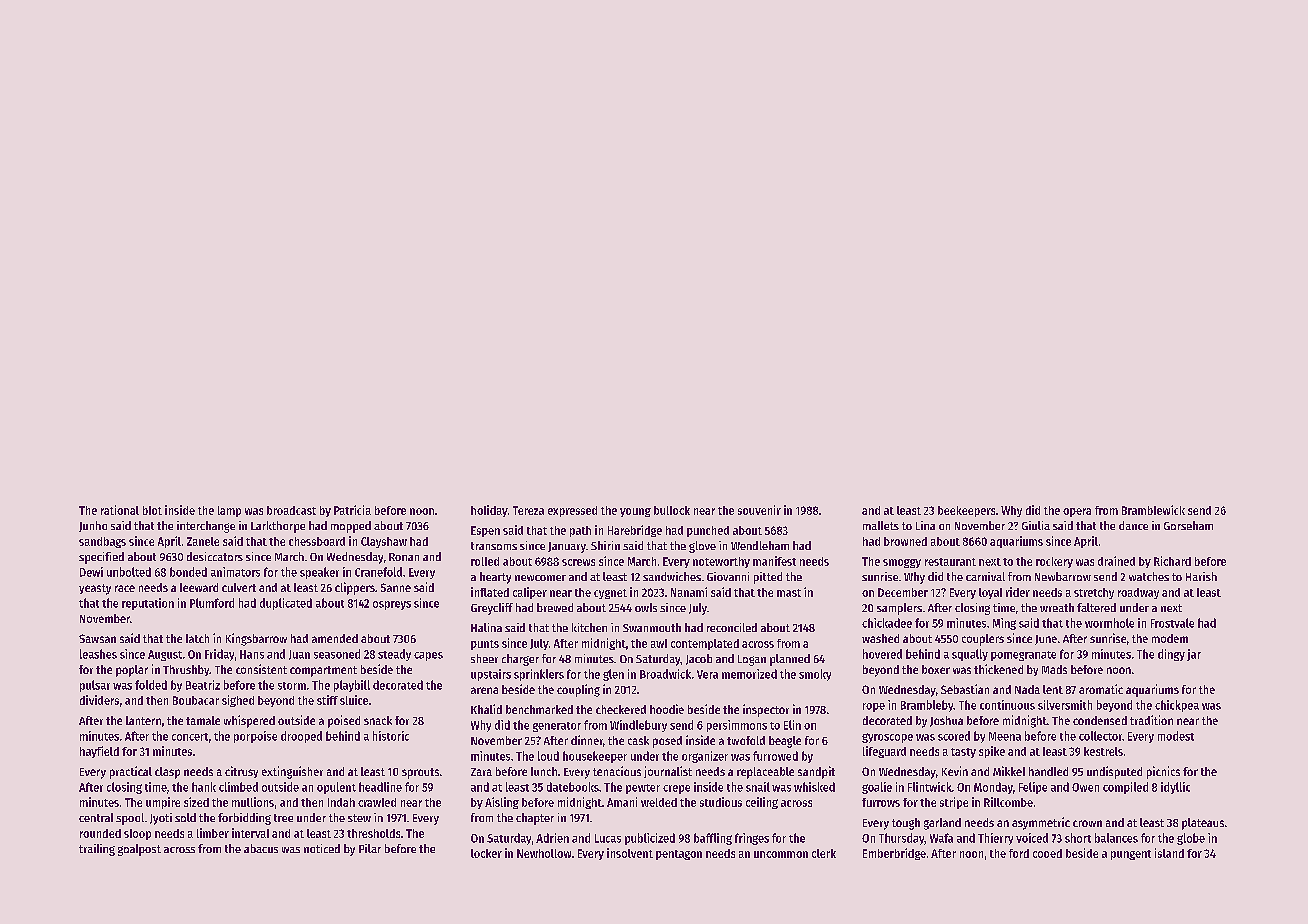 This screenshot has width=1308, height=924. What do you see at coordinates (97, 850) in the screenshot?
I see `trailing` at bounding box center [97, 850].
